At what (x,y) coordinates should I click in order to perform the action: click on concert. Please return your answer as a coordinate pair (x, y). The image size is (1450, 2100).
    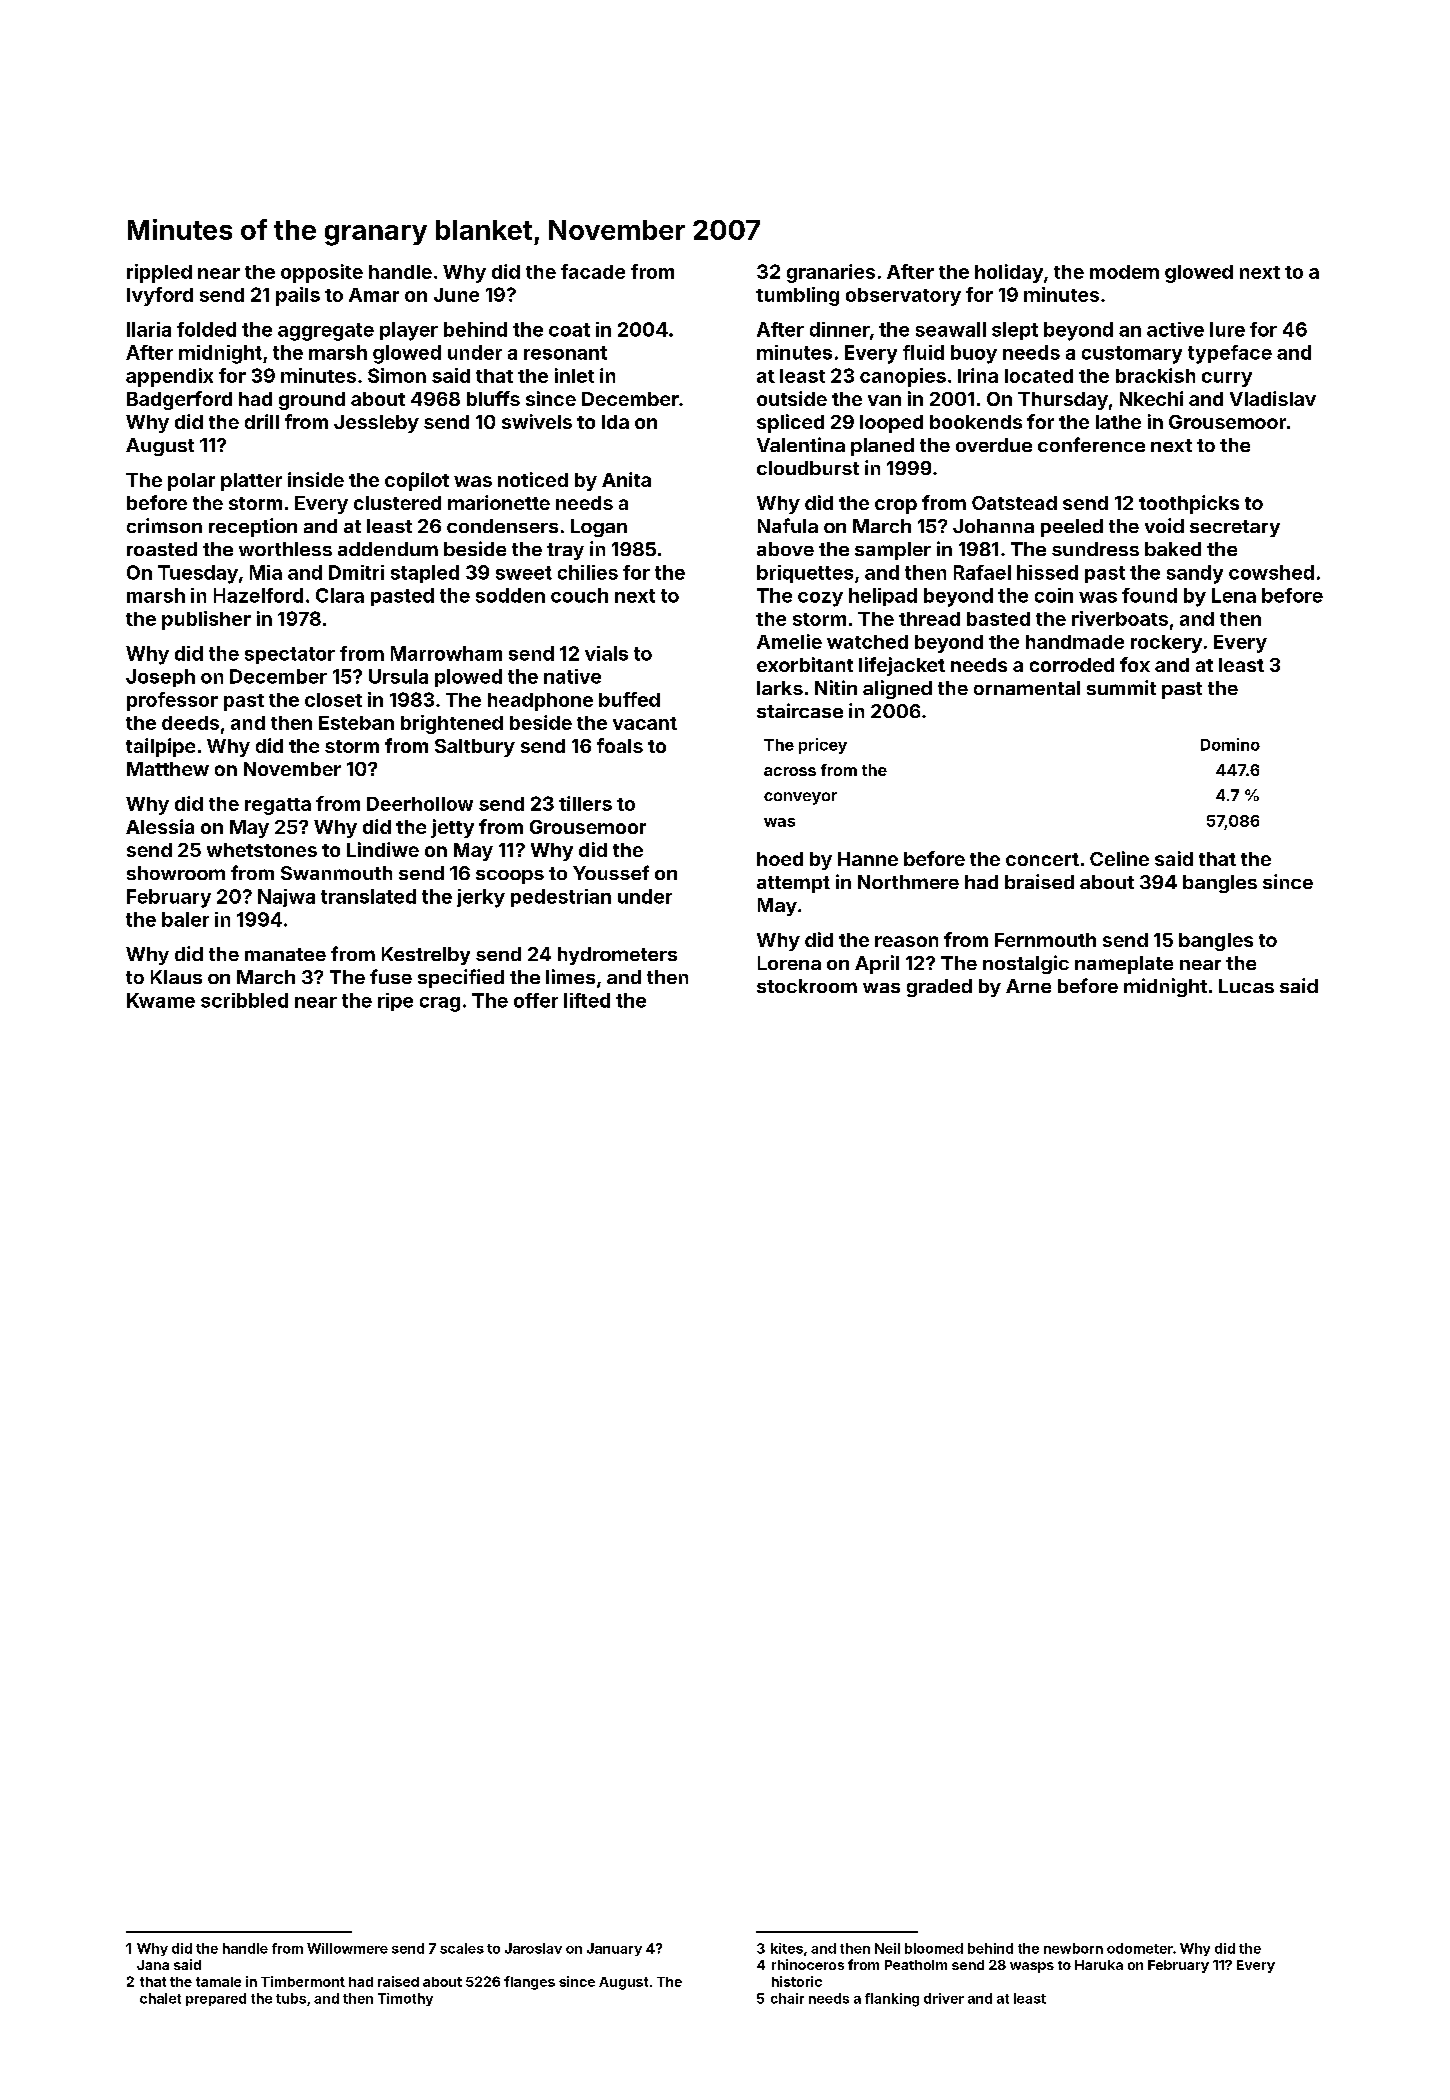
    Looking at the image, I should click on (1042, 859).
